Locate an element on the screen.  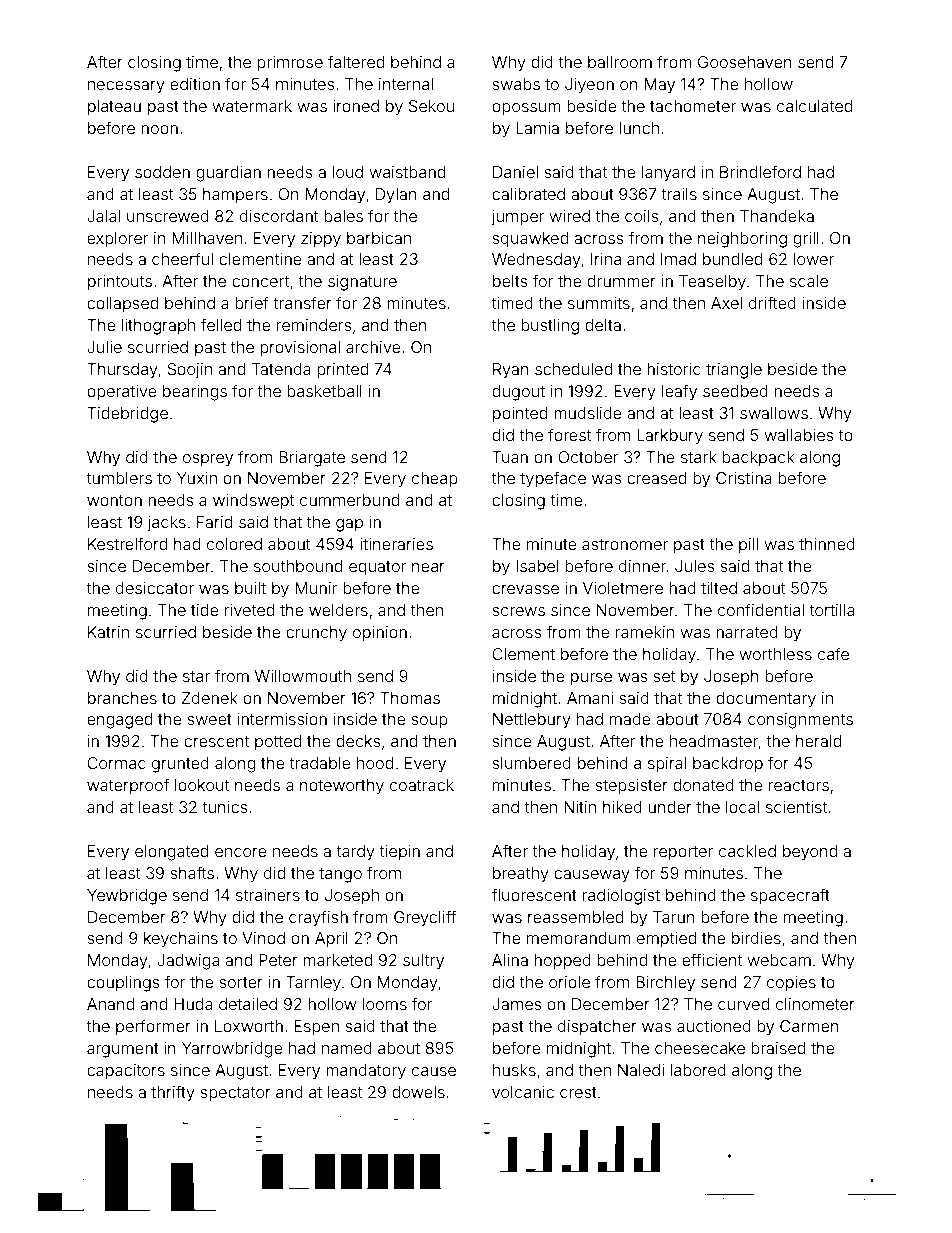
necessary is located at coordinates (126, 87).
